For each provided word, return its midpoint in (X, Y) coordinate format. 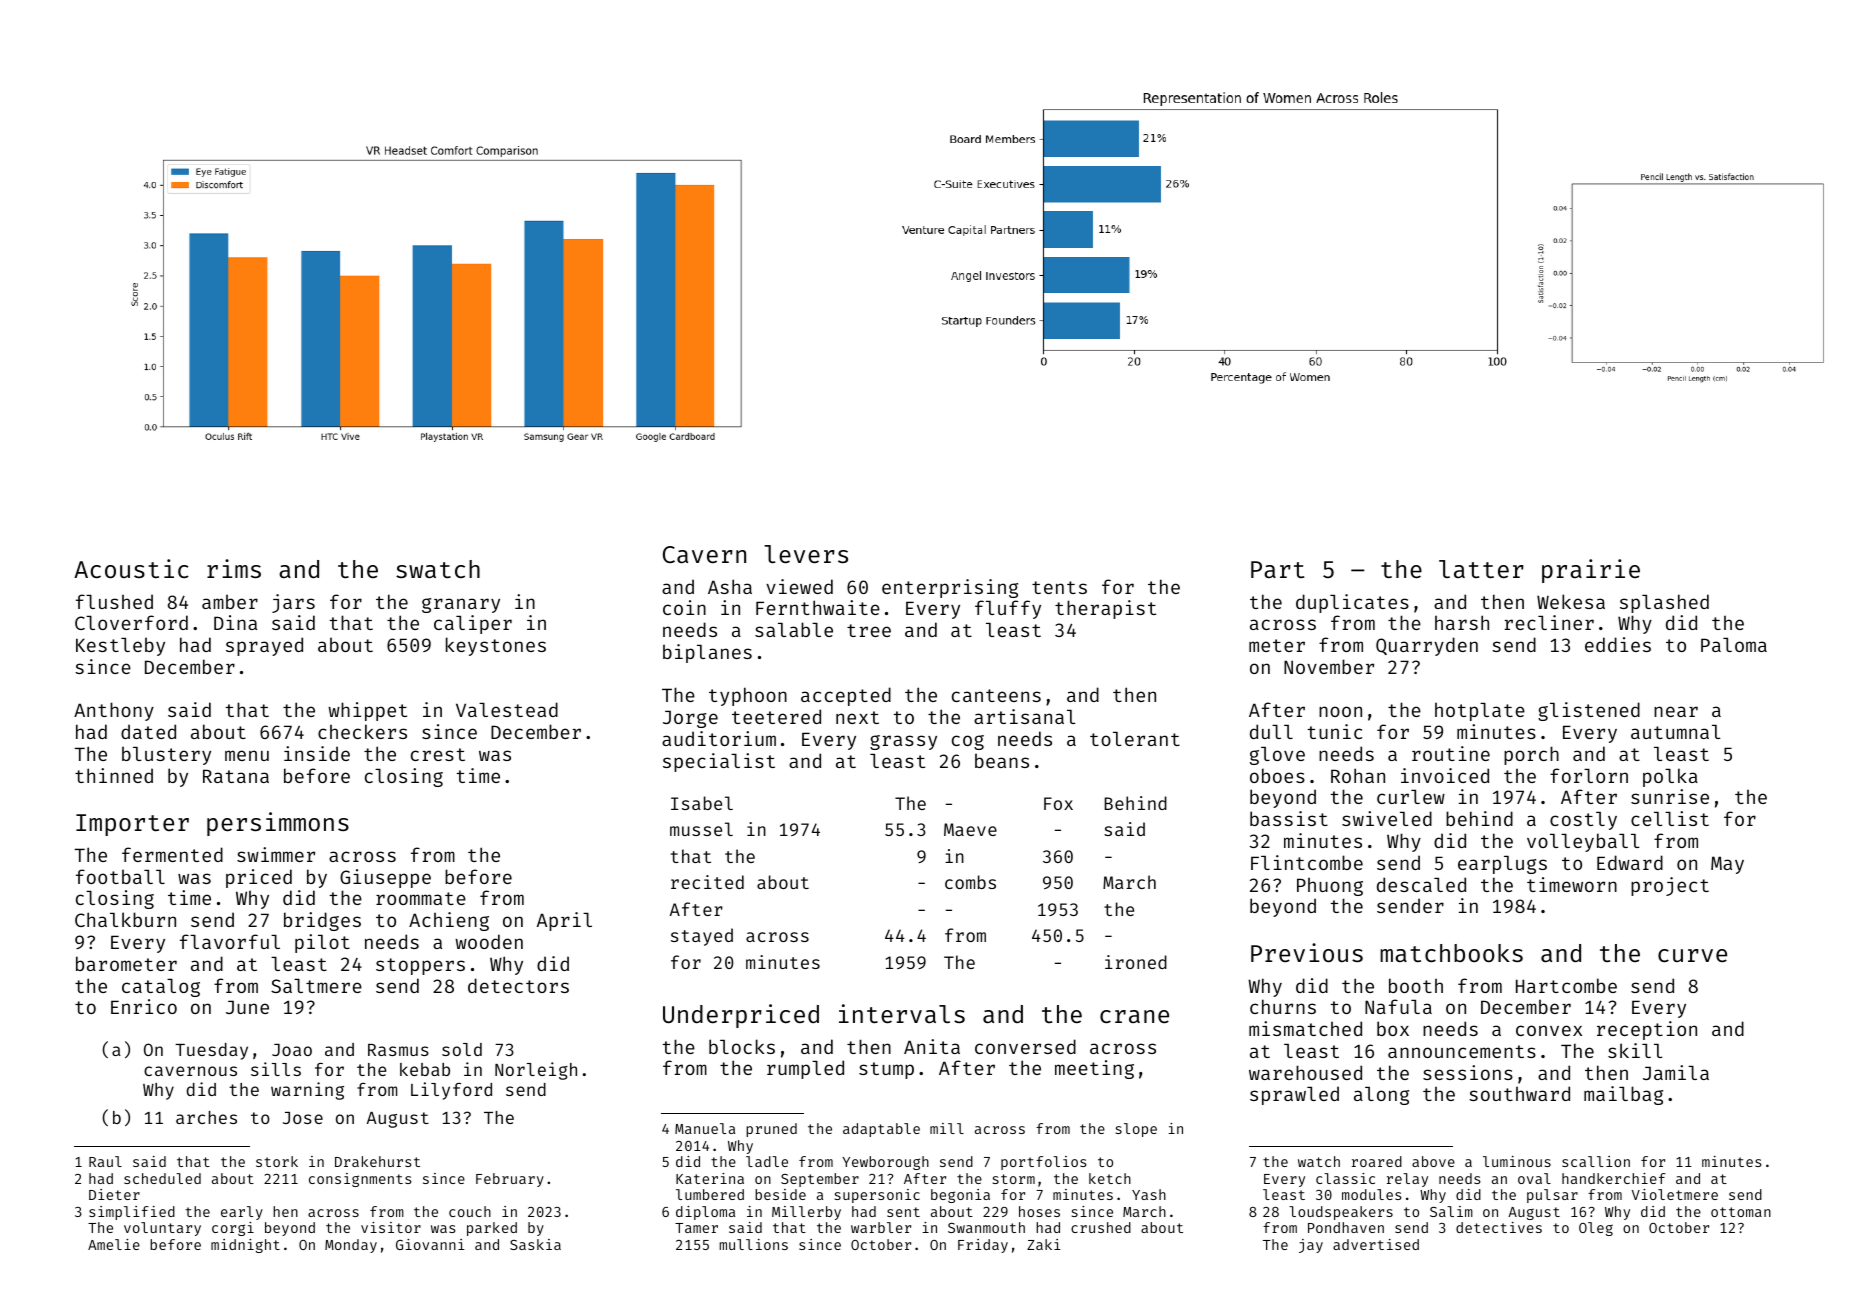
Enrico (144, 1006)
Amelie (114, 1244)
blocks (742, 1046)
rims (234, 568)
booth (1416, 985)
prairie (1591, 571)
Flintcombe (1307, 862)
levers (806, 554)
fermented (172, 854)
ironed (1136, 962)
